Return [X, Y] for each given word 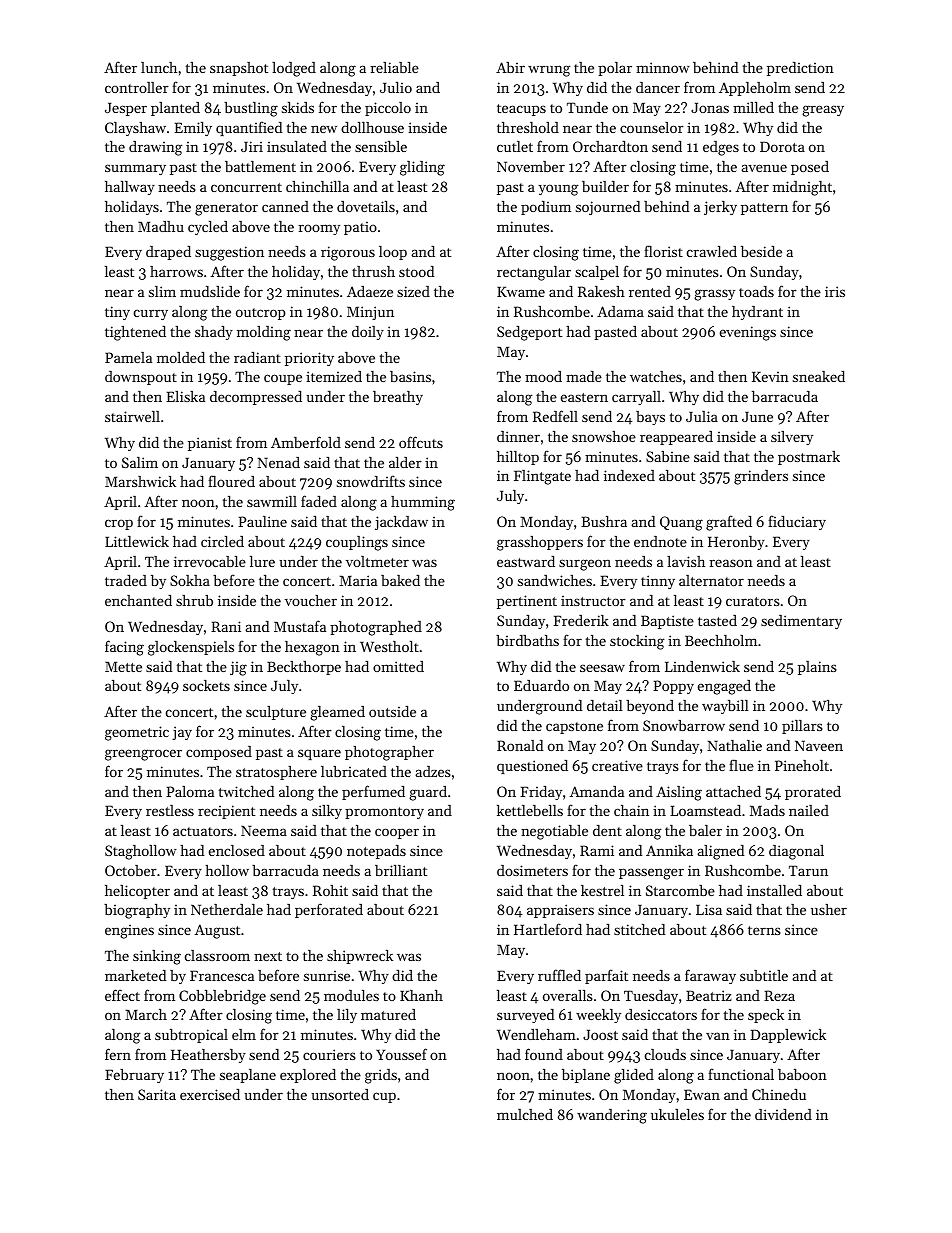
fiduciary [797, 522]
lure [262, 561]
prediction [800, 69]
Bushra [604, 521]
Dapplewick [788, 1036]
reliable [394, 67]
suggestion [229, 253]
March [146, 1014]
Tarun [808, 870]
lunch [159, 67]
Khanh [421, 995]
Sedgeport [529, 333]
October [131, 870]
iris [835, 291]
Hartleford [548, 929]
